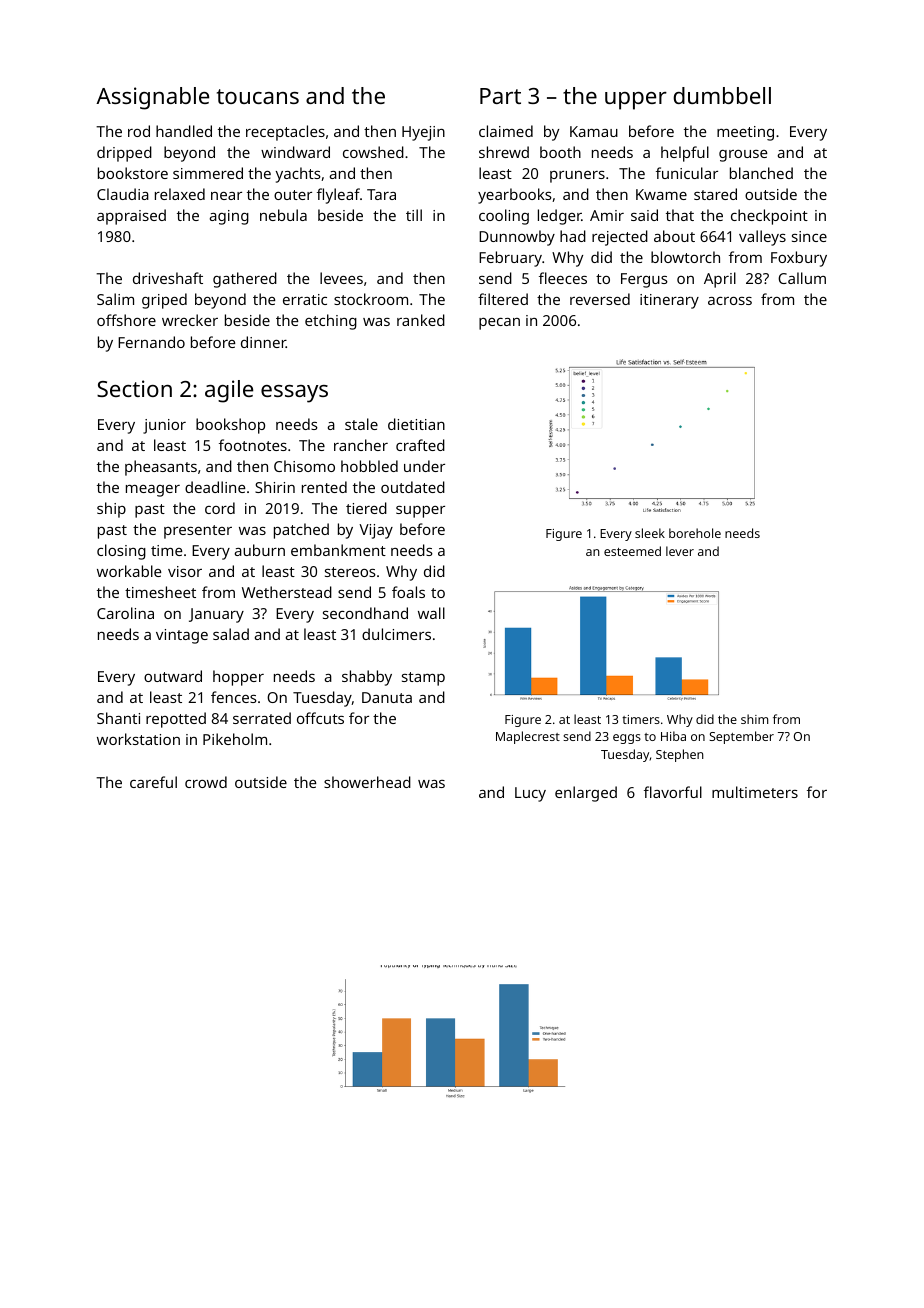  I want to click on dulcimers, so click(396, 634).
